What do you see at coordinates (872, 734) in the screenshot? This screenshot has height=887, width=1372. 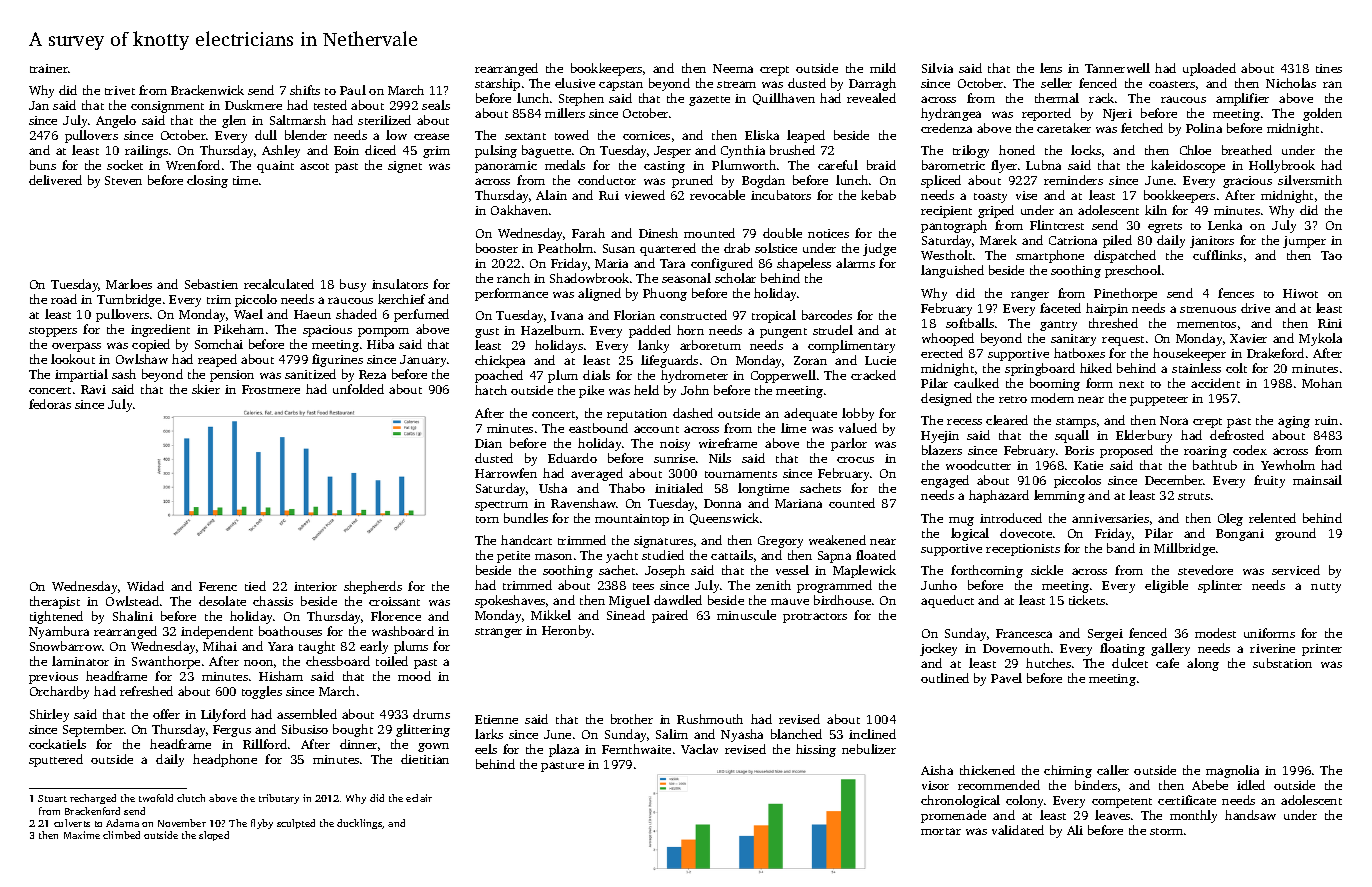 I see `inclined` at bounding box center [872, 734].
